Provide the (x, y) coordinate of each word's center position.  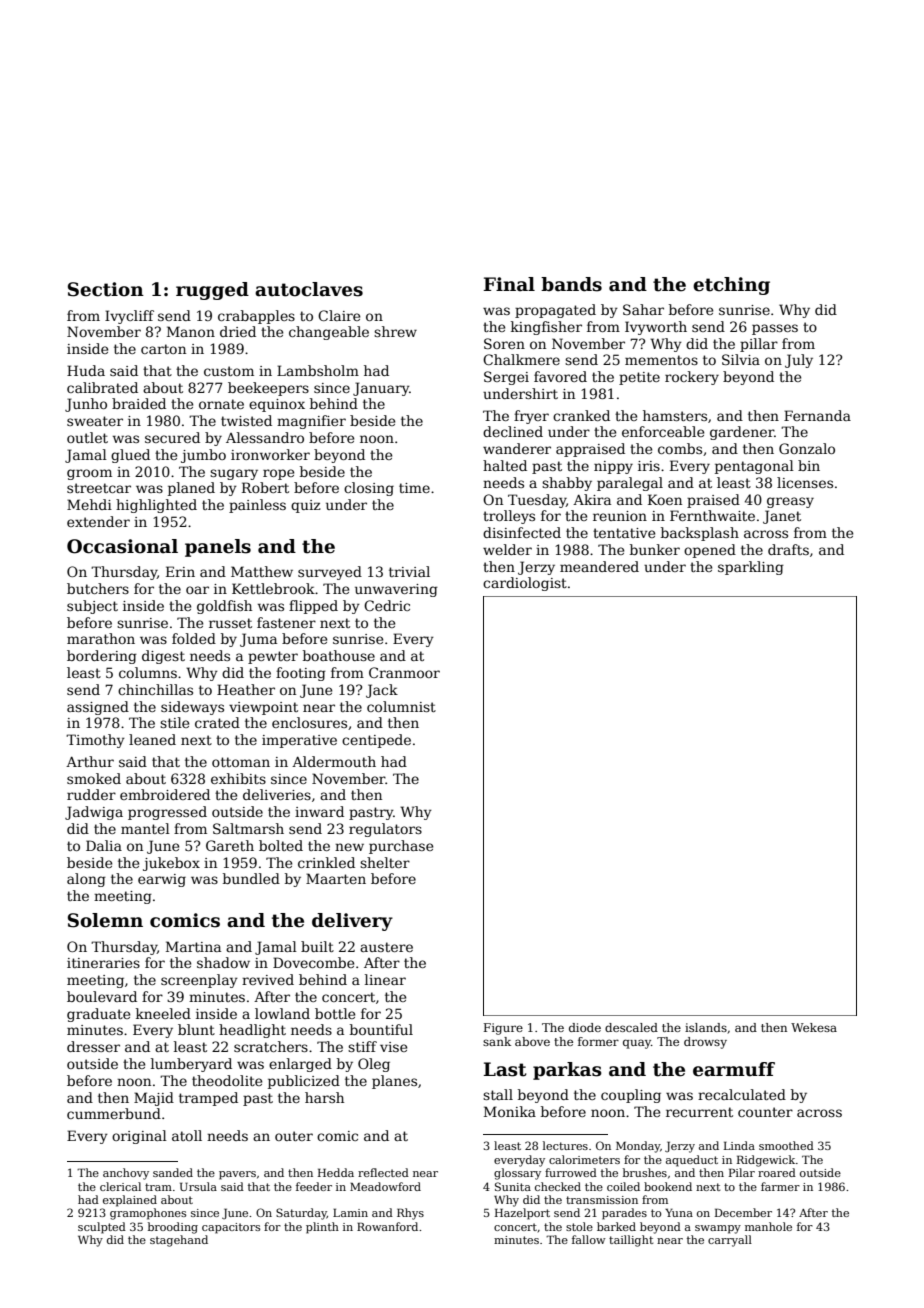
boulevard (102, 996)
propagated (555, 311)
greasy (790, 502)
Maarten (336, 878)
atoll (187, 1135)
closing (369, 489)
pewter (273, 657)
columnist (401, 706)
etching (731, 286)
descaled (631, 1027)
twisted (246, 420)
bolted (281, 845)
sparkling (751, 568)
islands (706, 1027)
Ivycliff (129, 317)
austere (386, 947)
